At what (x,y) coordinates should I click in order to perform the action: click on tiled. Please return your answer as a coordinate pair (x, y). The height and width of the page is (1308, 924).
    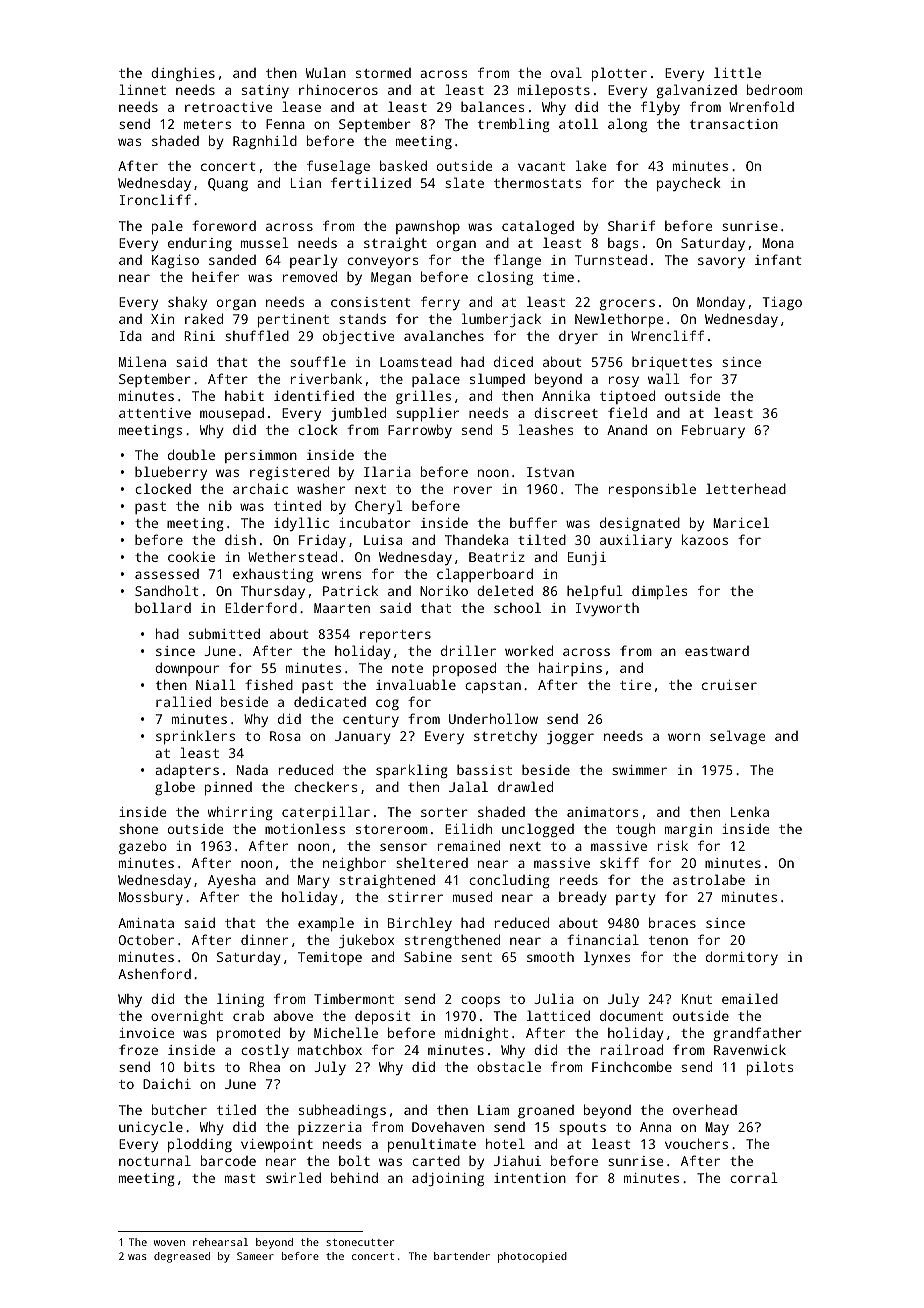
    Looking at the image, I should click on (236, 1109).
